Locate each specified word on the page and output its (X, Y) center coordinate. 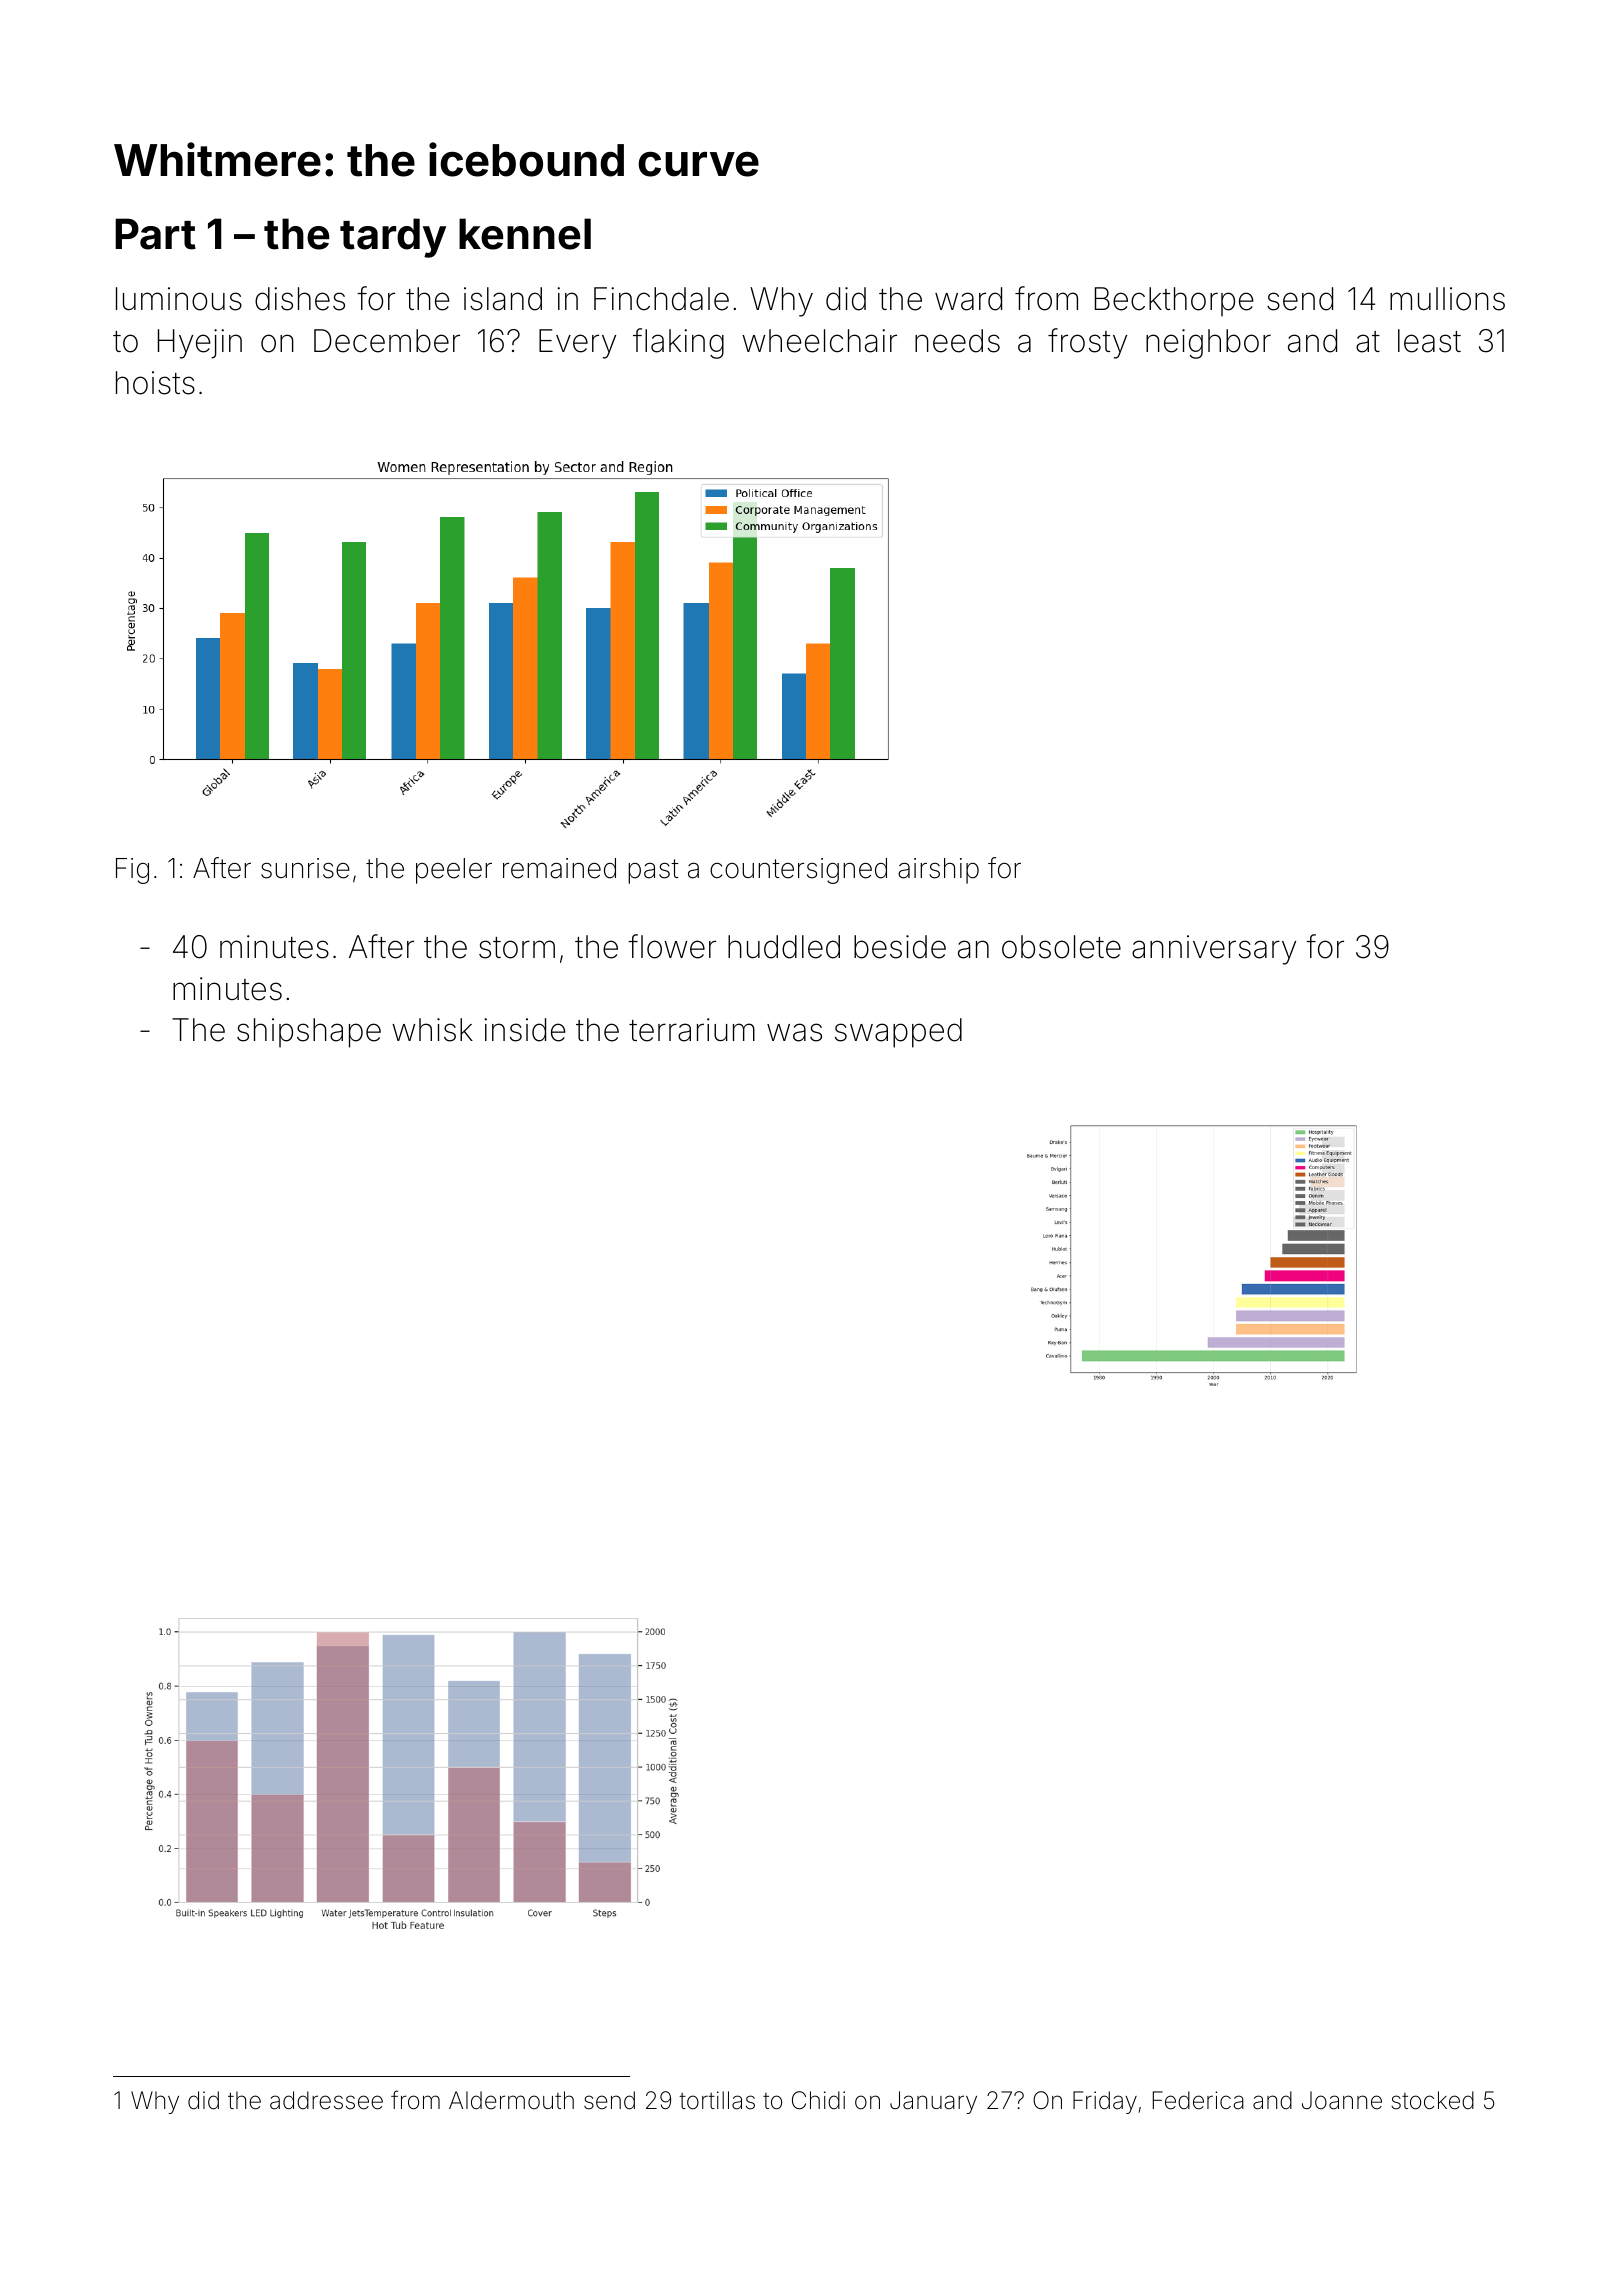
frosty (1087, 343)
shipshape (309, 1033)
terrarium (692, 1030)
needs (957, 341)
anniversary (1214, 950)
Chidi (818, 2100)
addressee (326, 2100)
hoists (155, 383)
